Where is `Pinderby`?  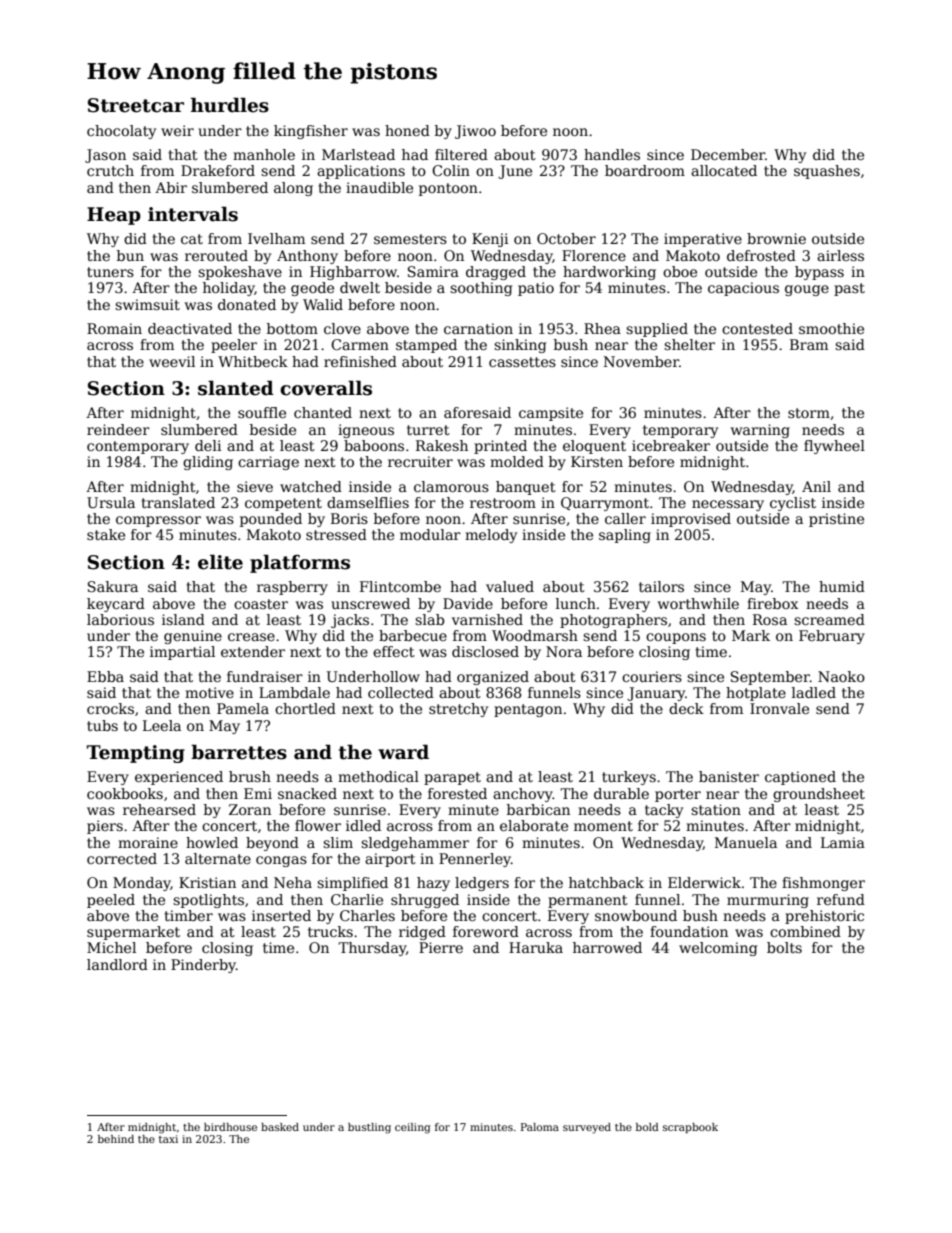 Pinderby is located at coordinates (203, 966).
